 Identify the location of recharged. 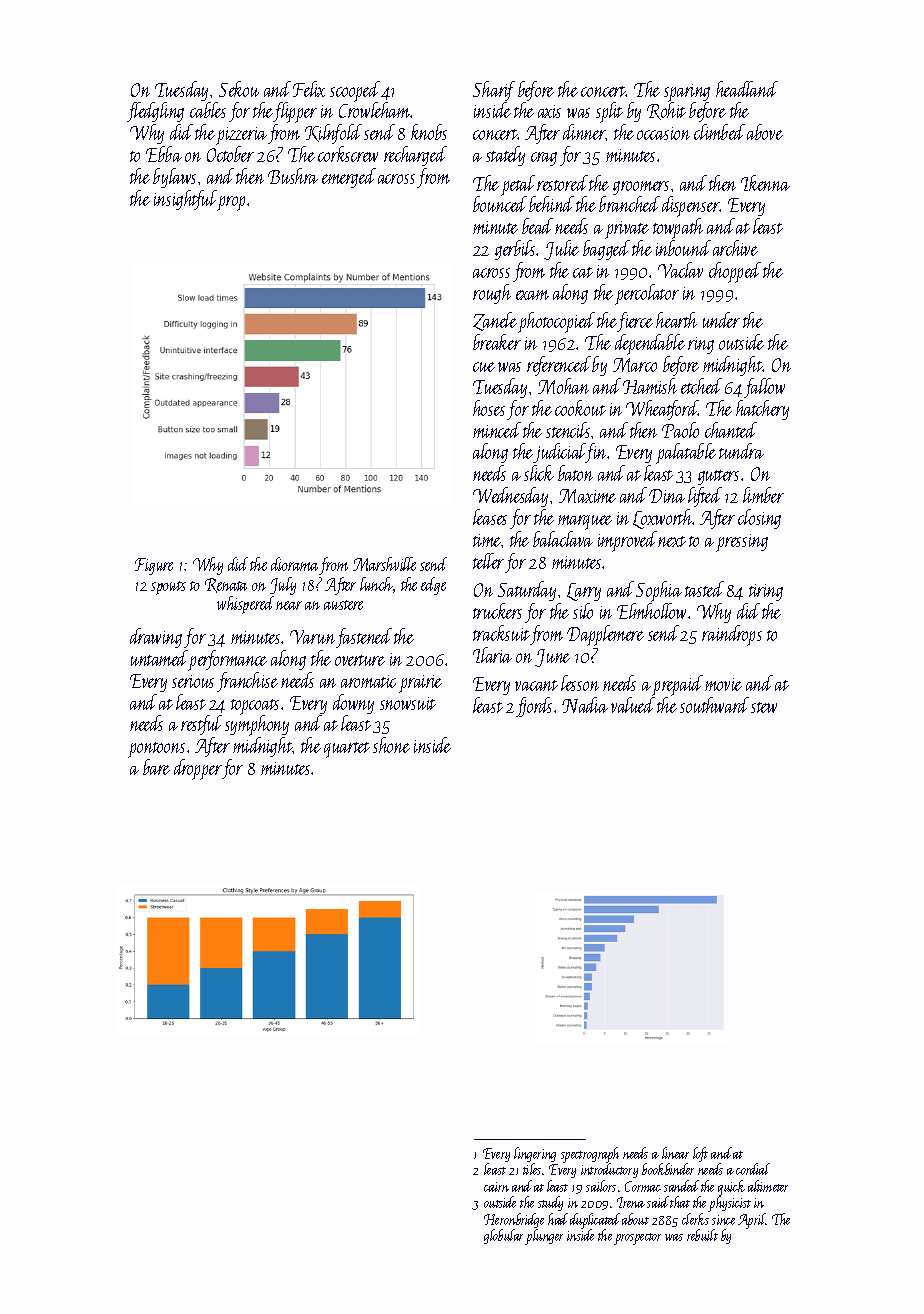
(415, 156).
